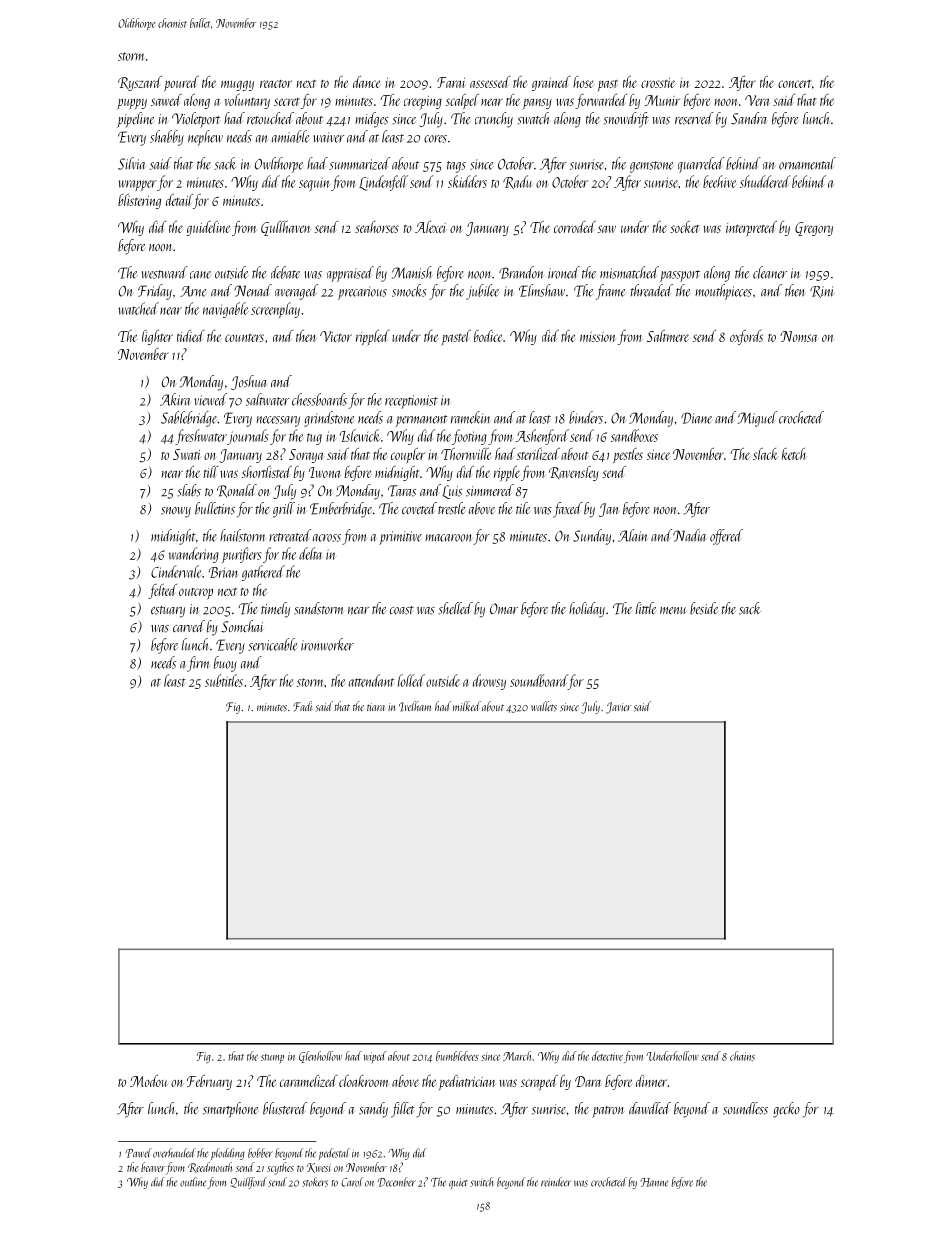 The width and height of the image is (952, 1233). I want to click on tile, so click(523, 508).
